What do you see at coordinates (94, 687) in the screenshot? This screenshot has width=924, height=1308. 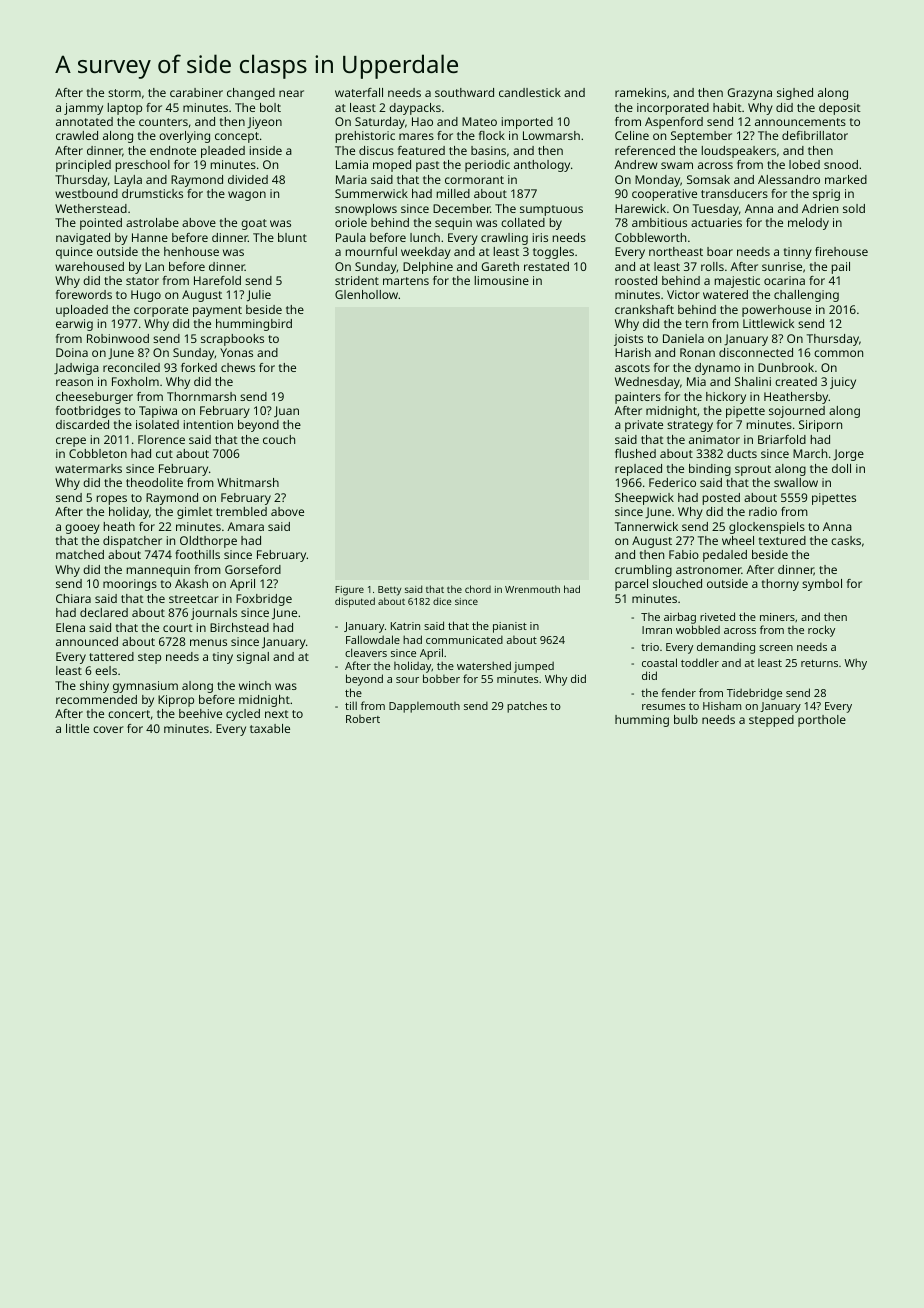 I see `shiny` at bounding box center [94, 687].
